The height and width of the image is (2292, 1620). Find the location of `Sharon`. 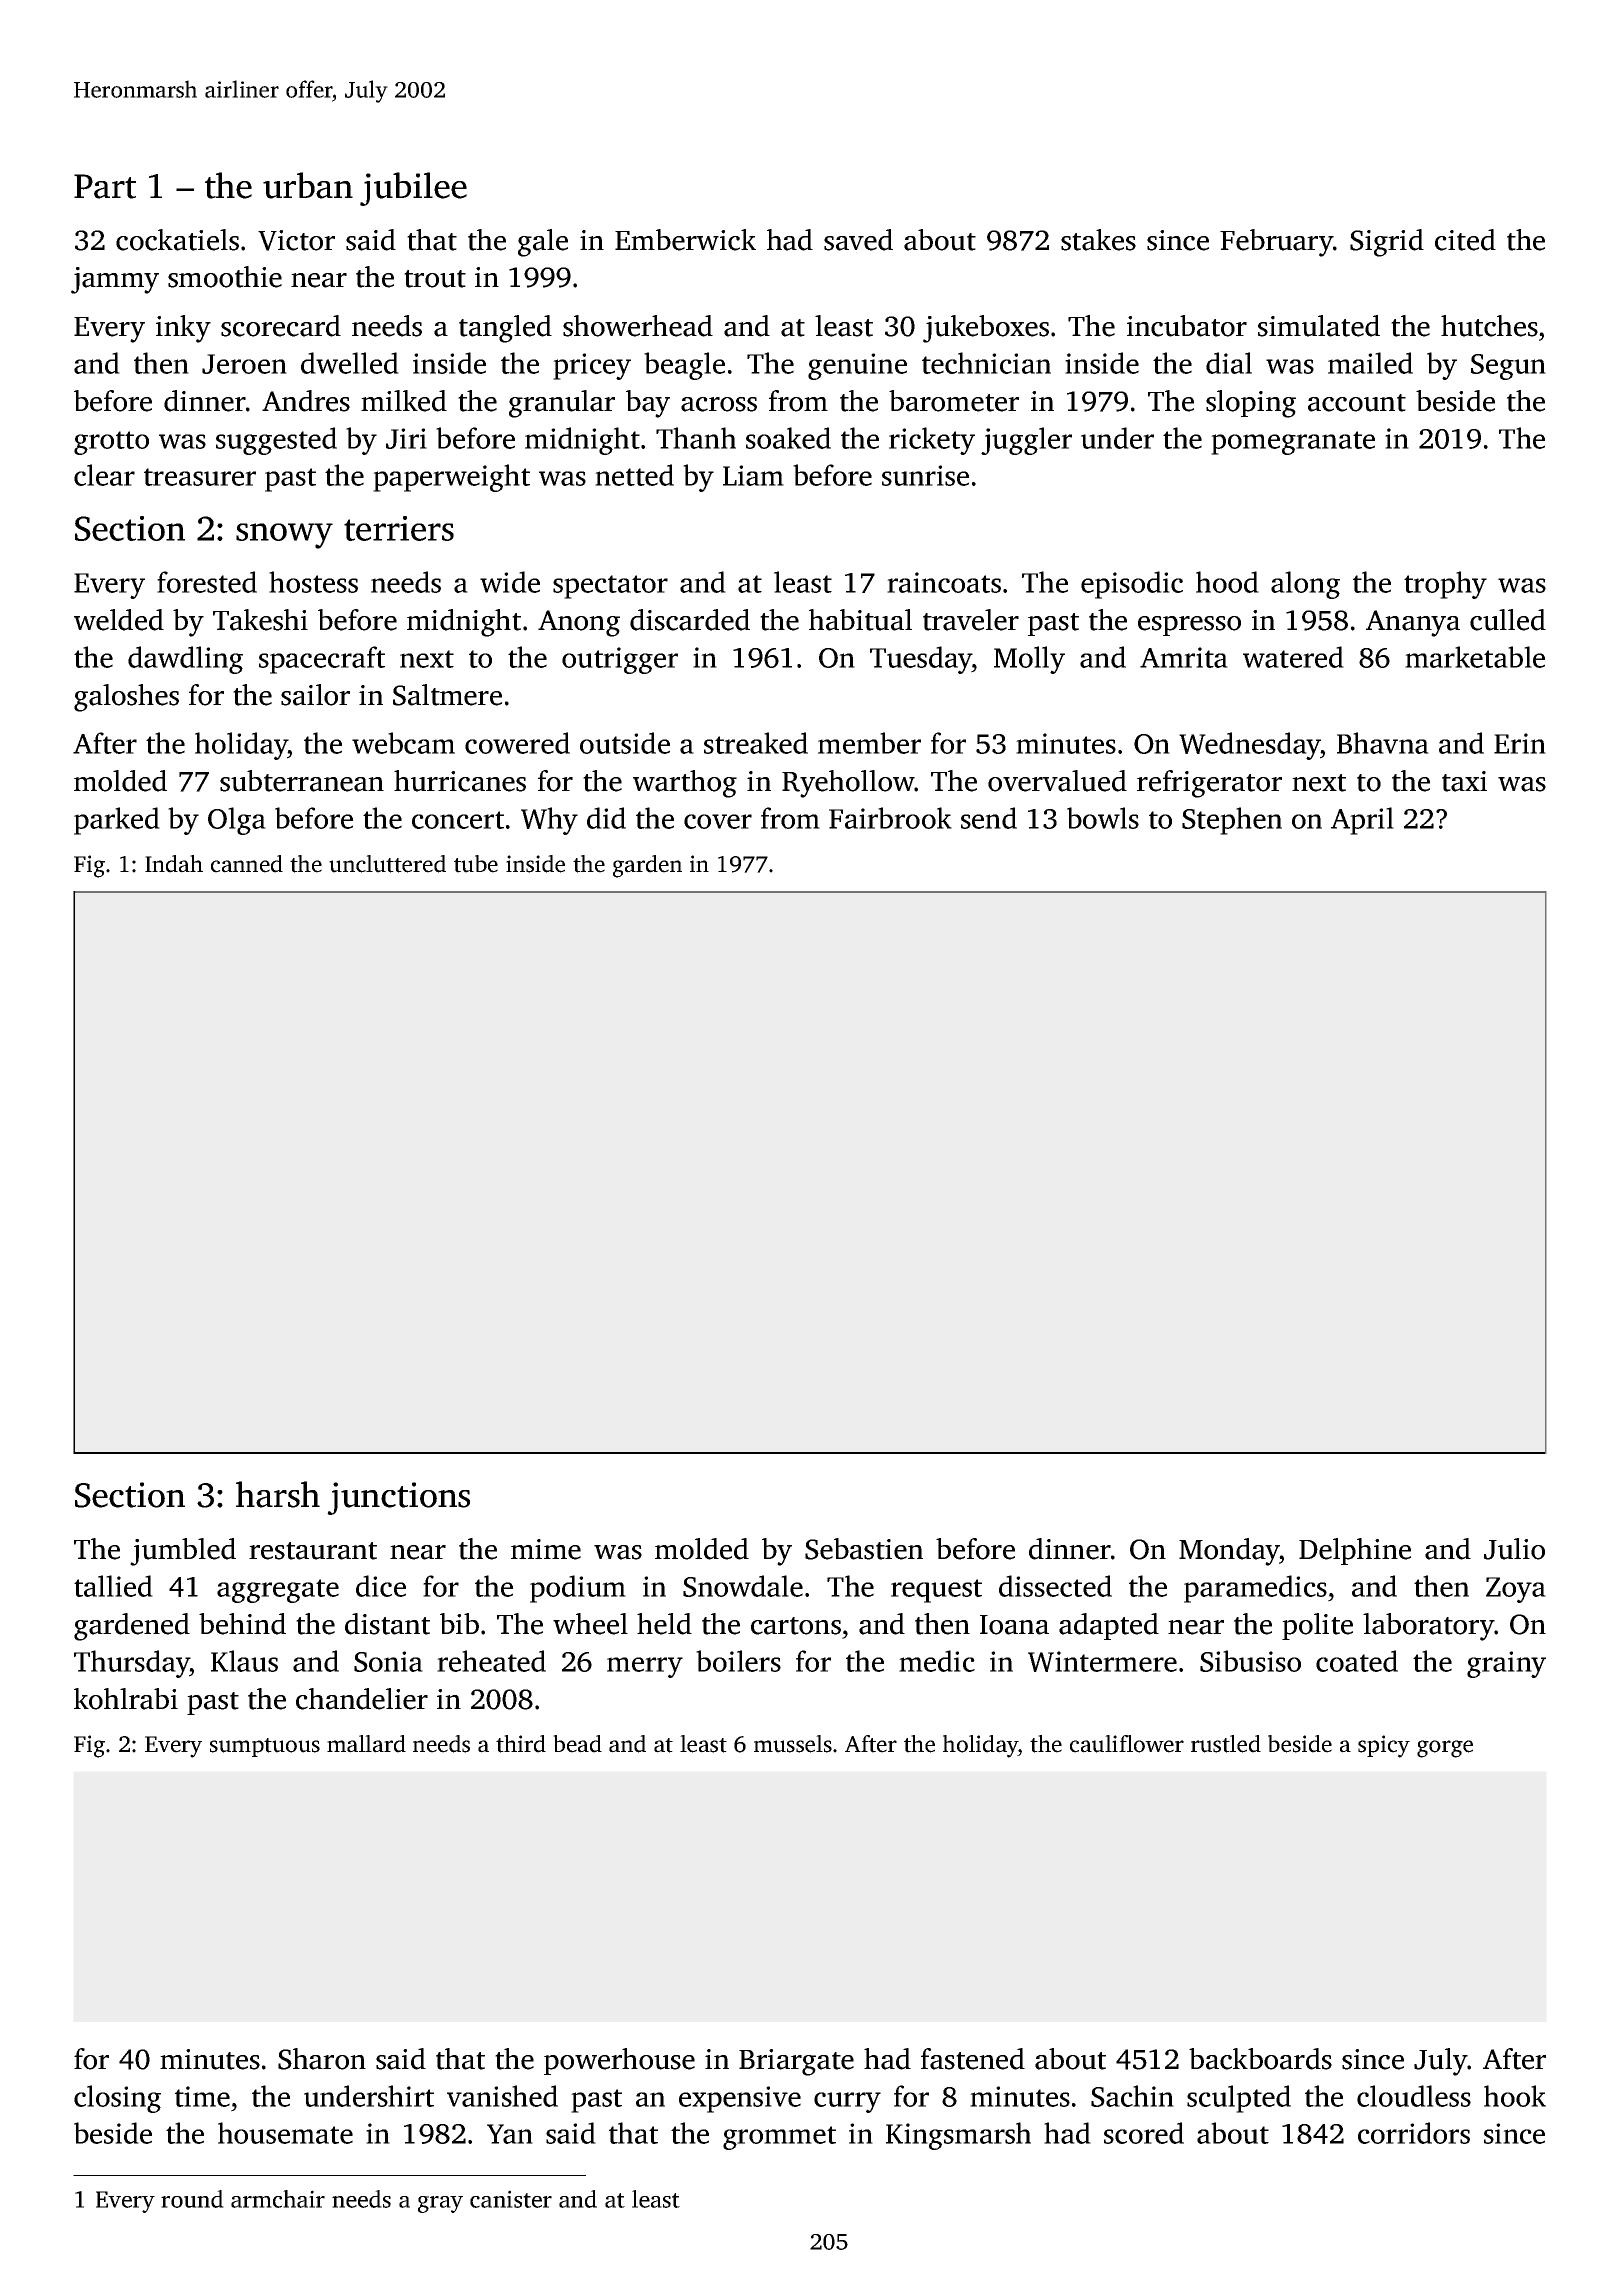

Sharon is located at coordinates (322, 2059).
